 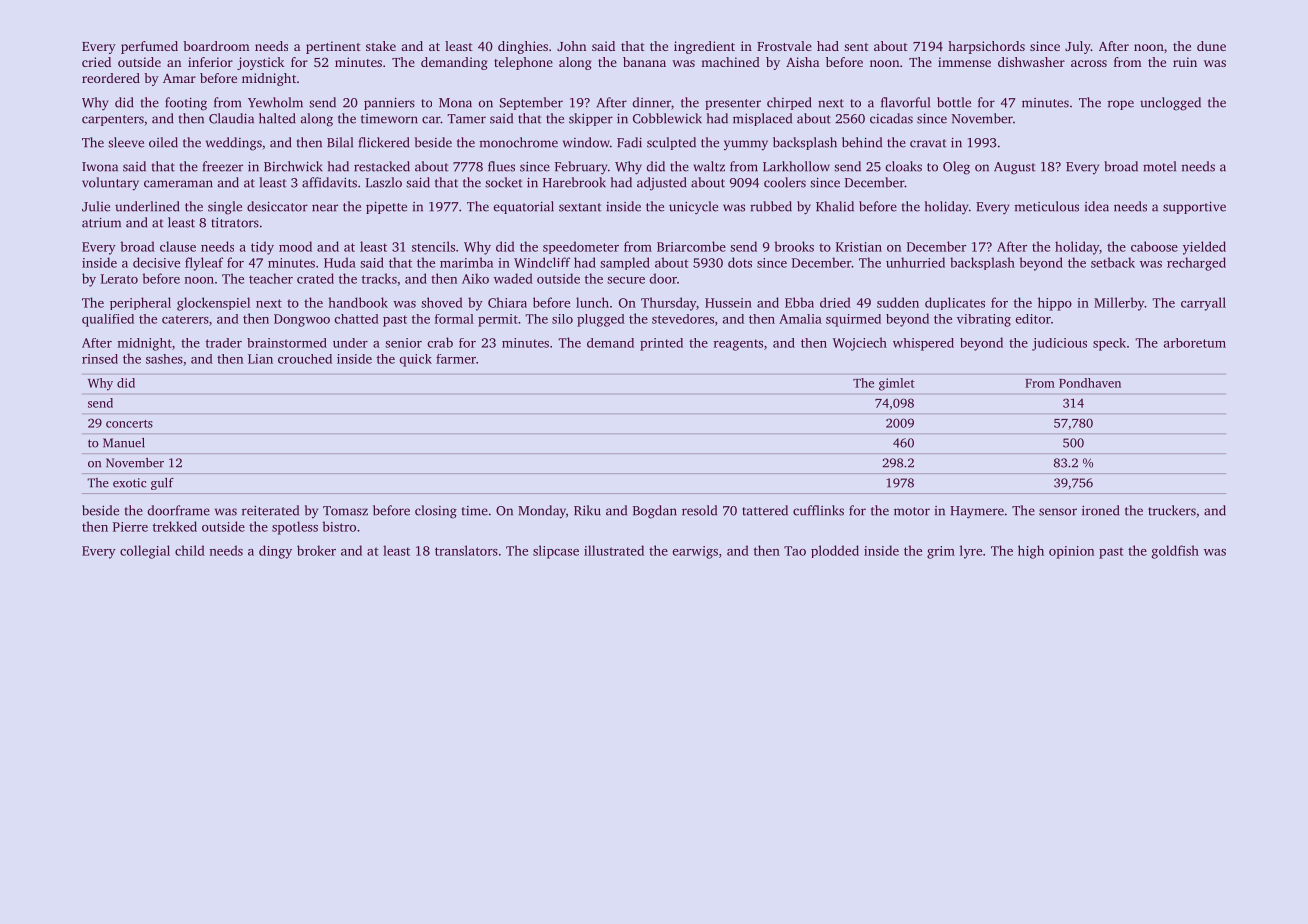 I want to click on farmer, so click(x=456, y=359).
